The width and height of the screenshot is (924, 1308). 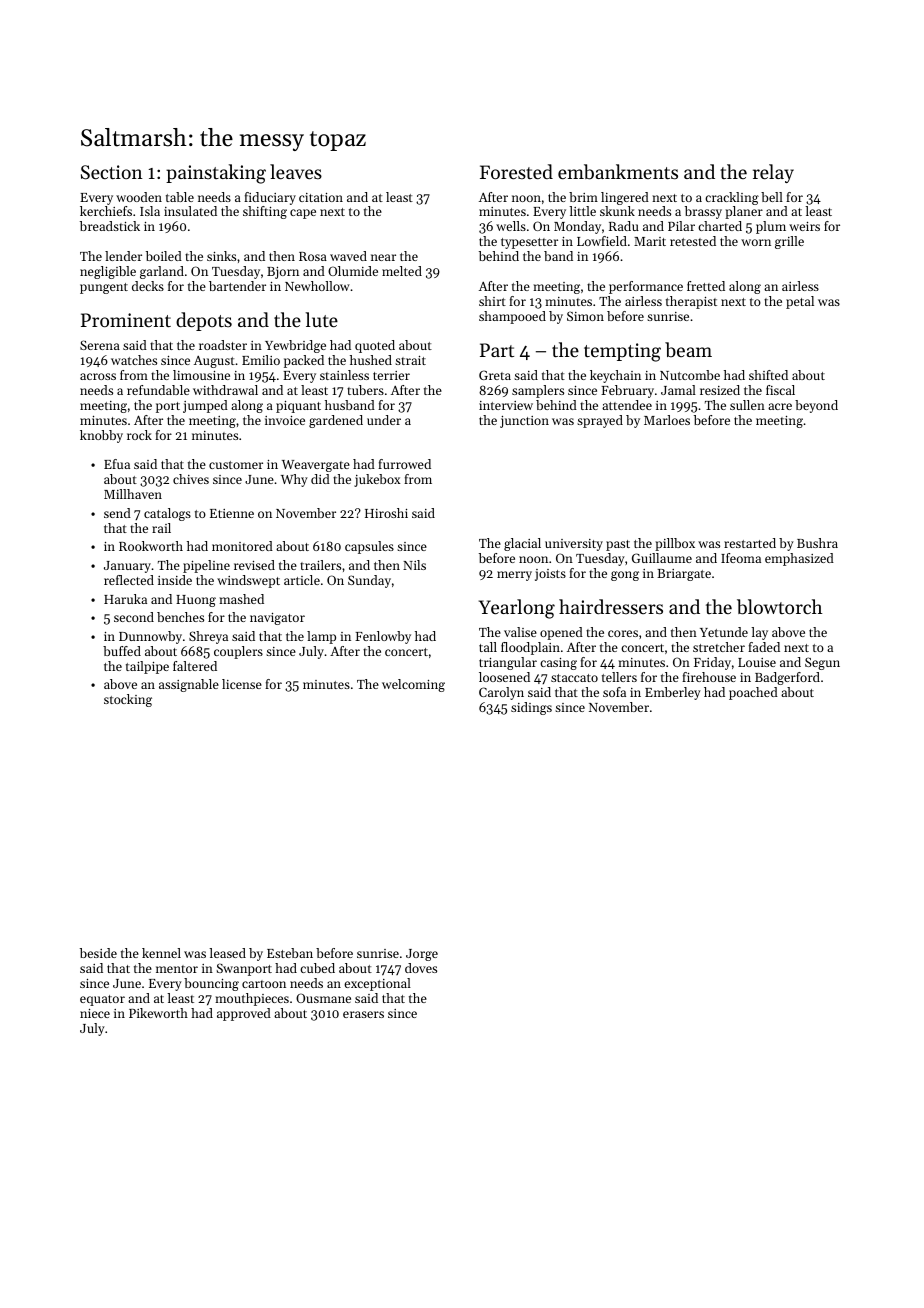 I want to click on quoted, so click(x=375, y=346).
